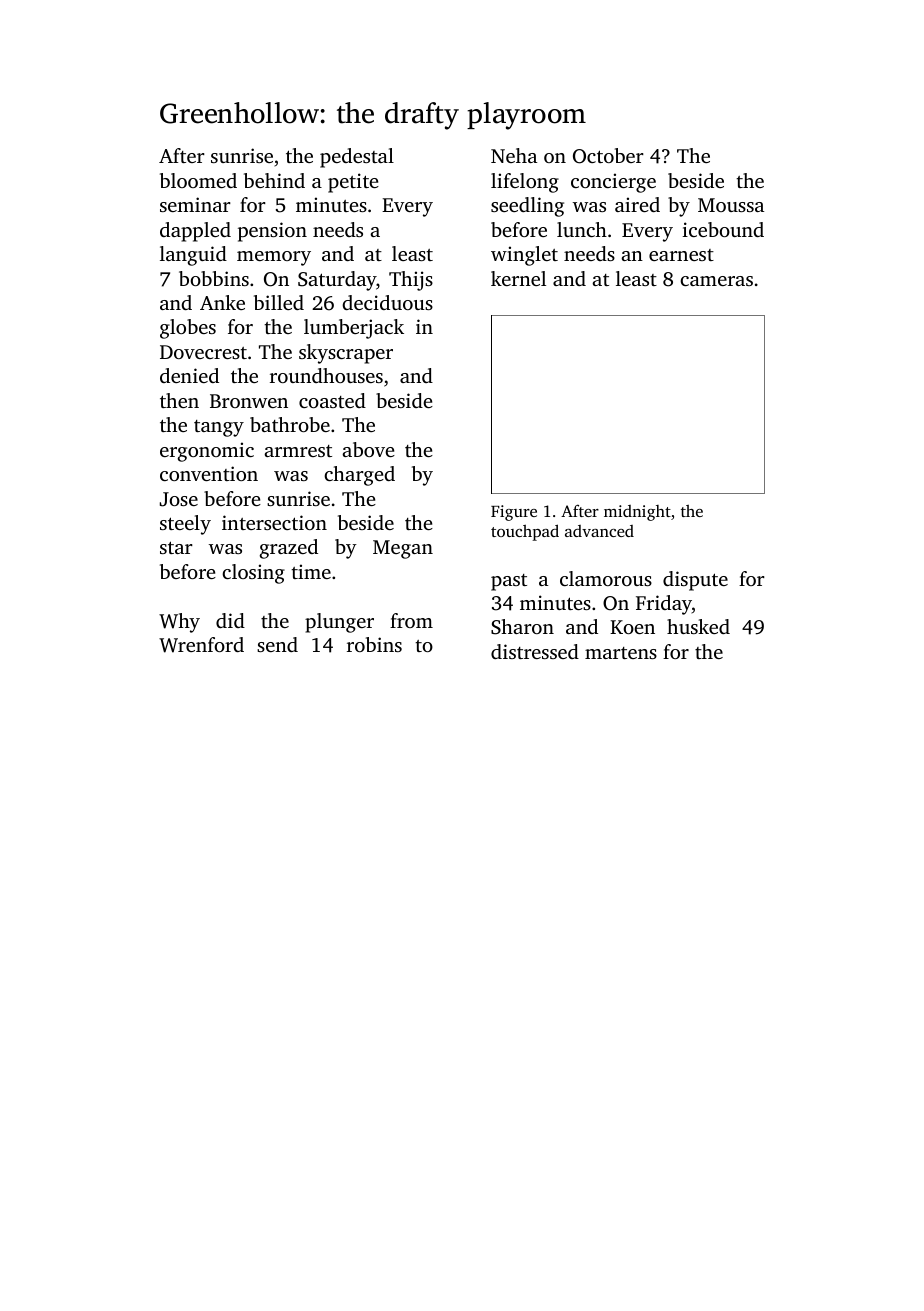 The height and width of the screenshot is (1311, 924). I want to click on October, so click(608, 156).
